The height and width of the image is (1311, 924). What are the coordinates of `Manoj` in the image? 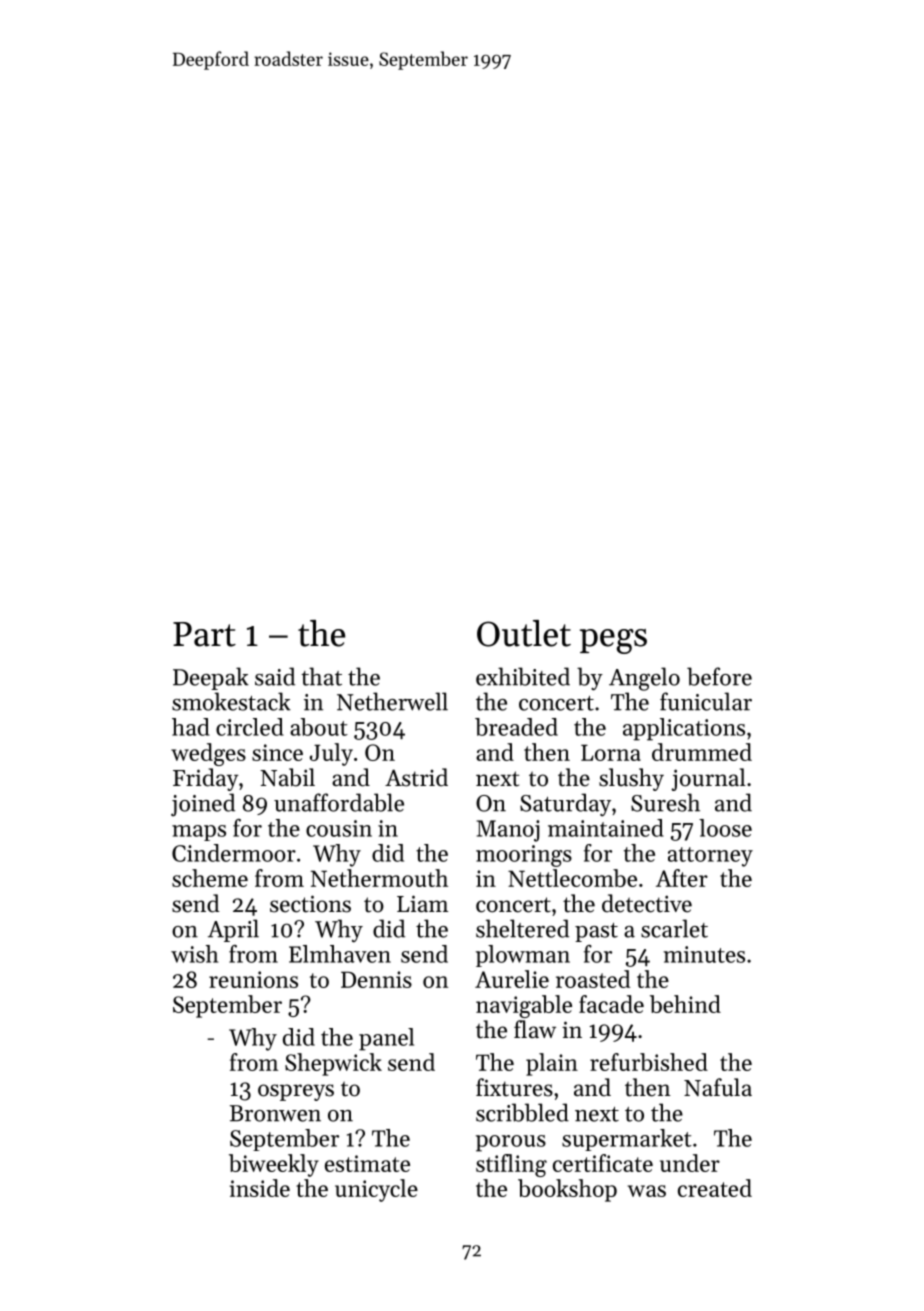 It's located at (508, 831).
